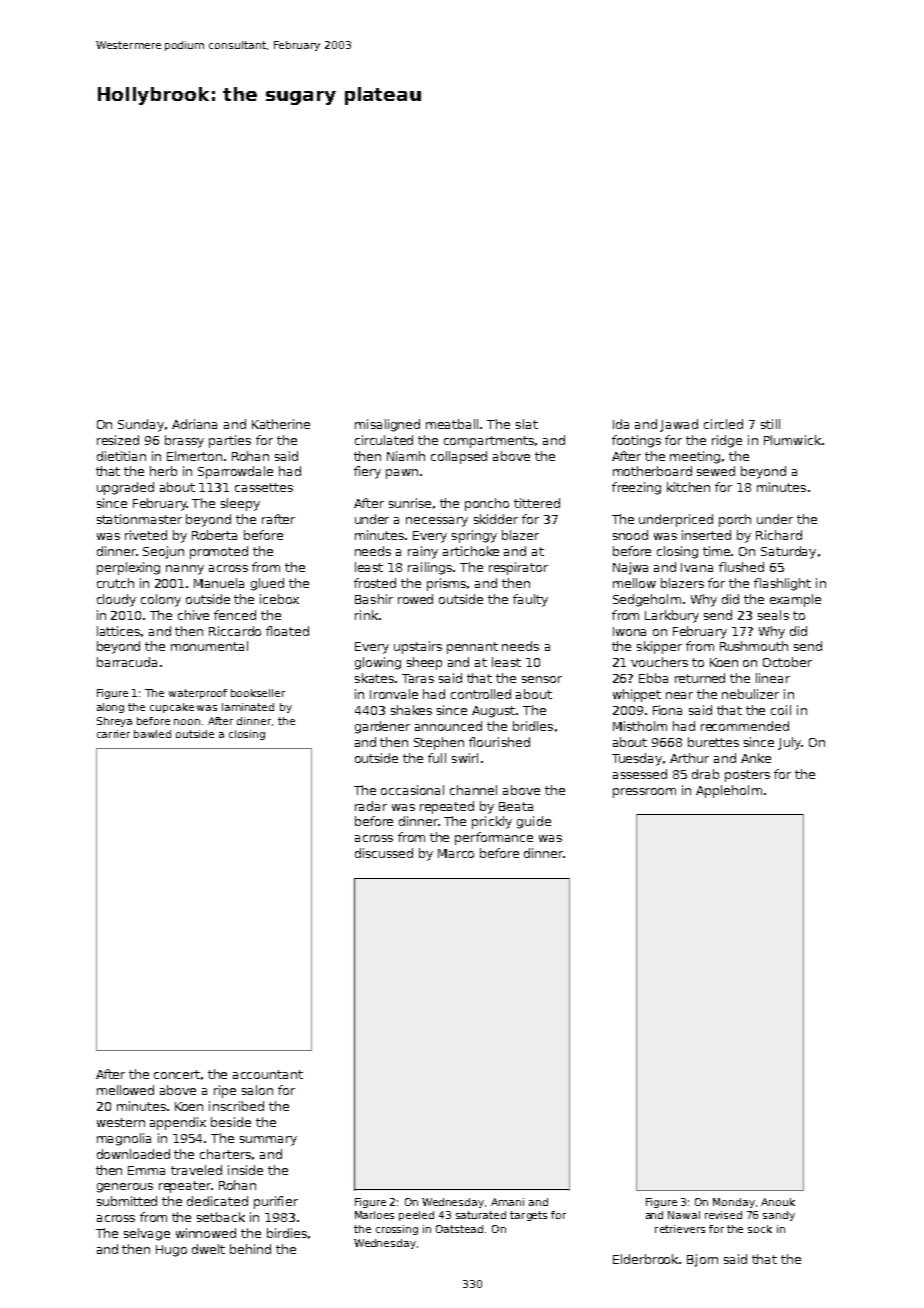 The image size is (924, 1308). What do you see at coordinates (729, 791) in the screenshot?
I see `Appleholm` at bounding box center [729, 791].
